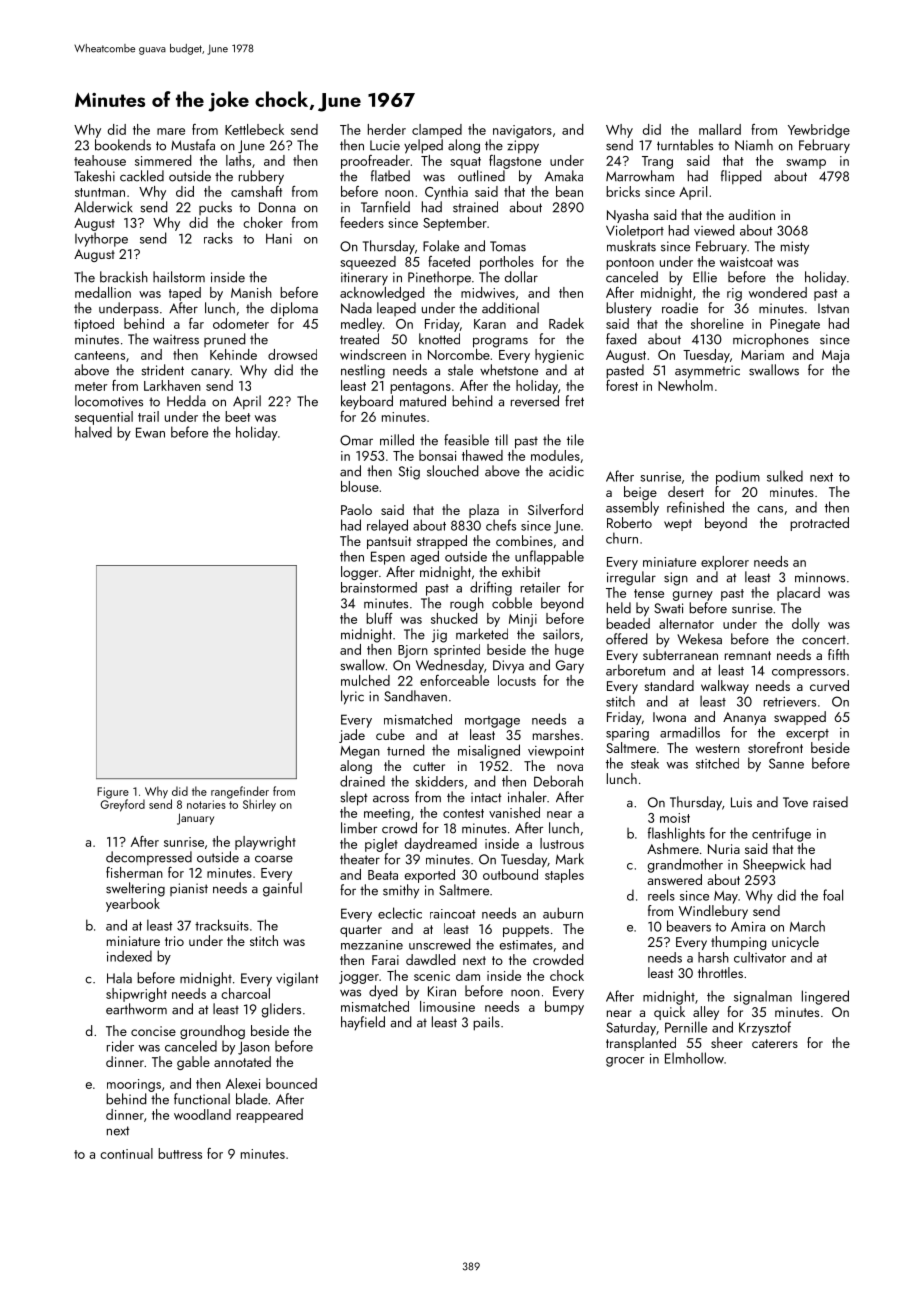  I want to click on Sandhaven, so click(415, 696).
